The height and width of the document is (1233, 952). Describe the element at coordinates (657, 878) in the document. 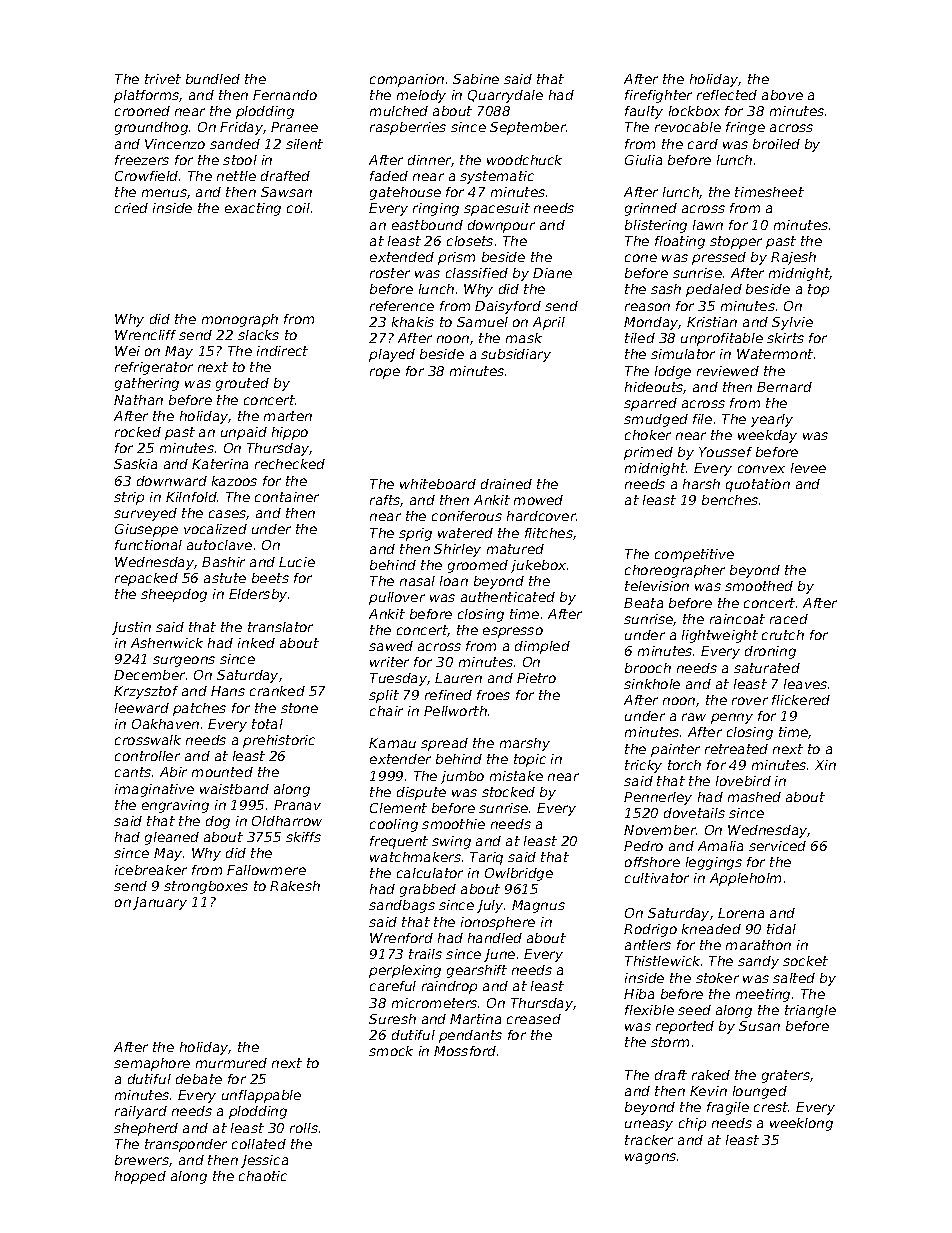

I see `cultivator` at that location.
